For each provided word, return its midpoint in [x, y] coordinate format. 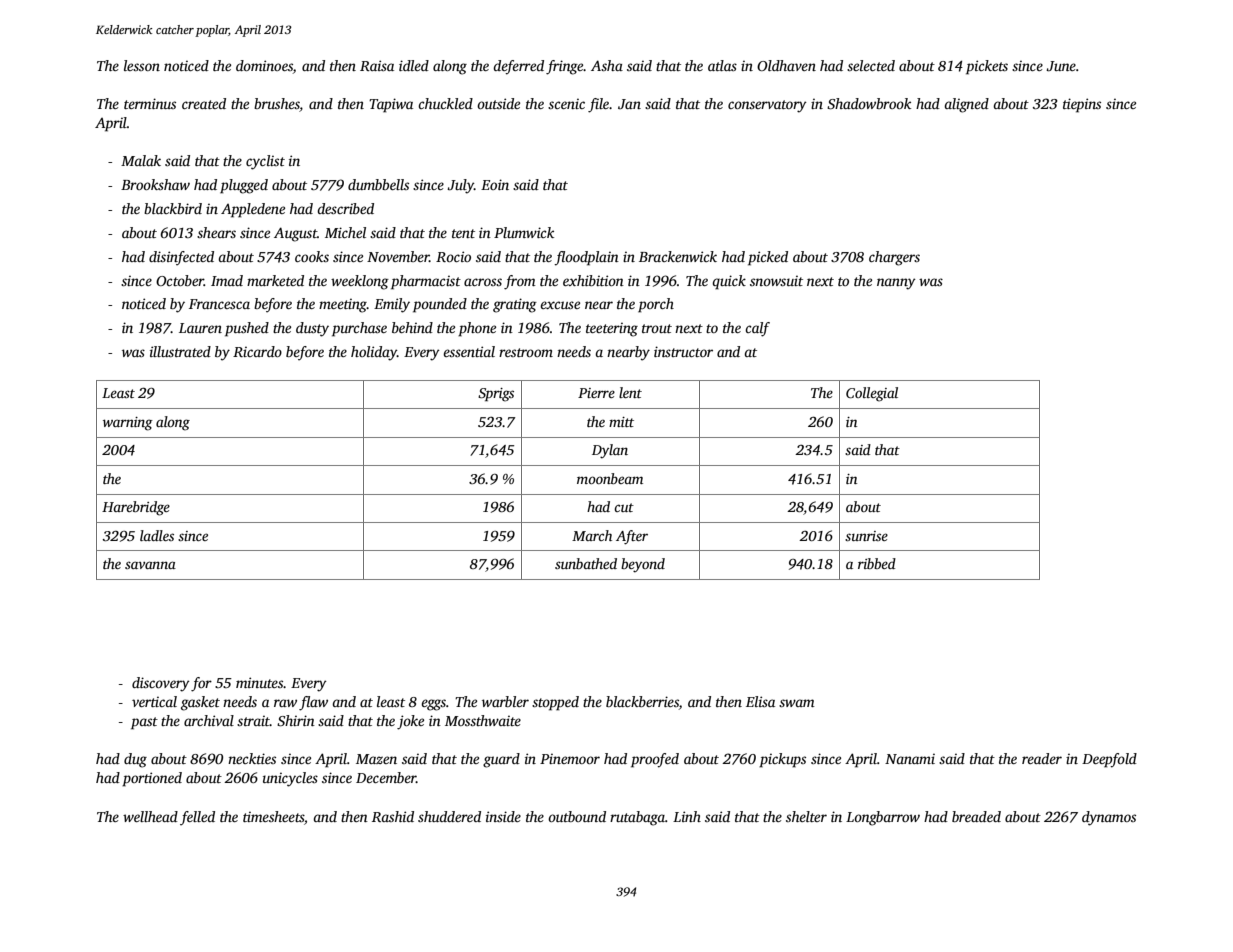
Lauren [200, 328]
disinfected [181, 258]
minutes [259, 682]
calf [757, 329]
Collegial [872, 394]
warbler [505, 701]
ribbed [877, 563]
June [1061, 66]
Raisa [377, 65]
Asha [607, 65]
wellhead [150, 816]
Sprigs [496, 395]
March [592, 535]
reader [1042, 758]
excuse [560, 305]
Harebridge [136, 508]
